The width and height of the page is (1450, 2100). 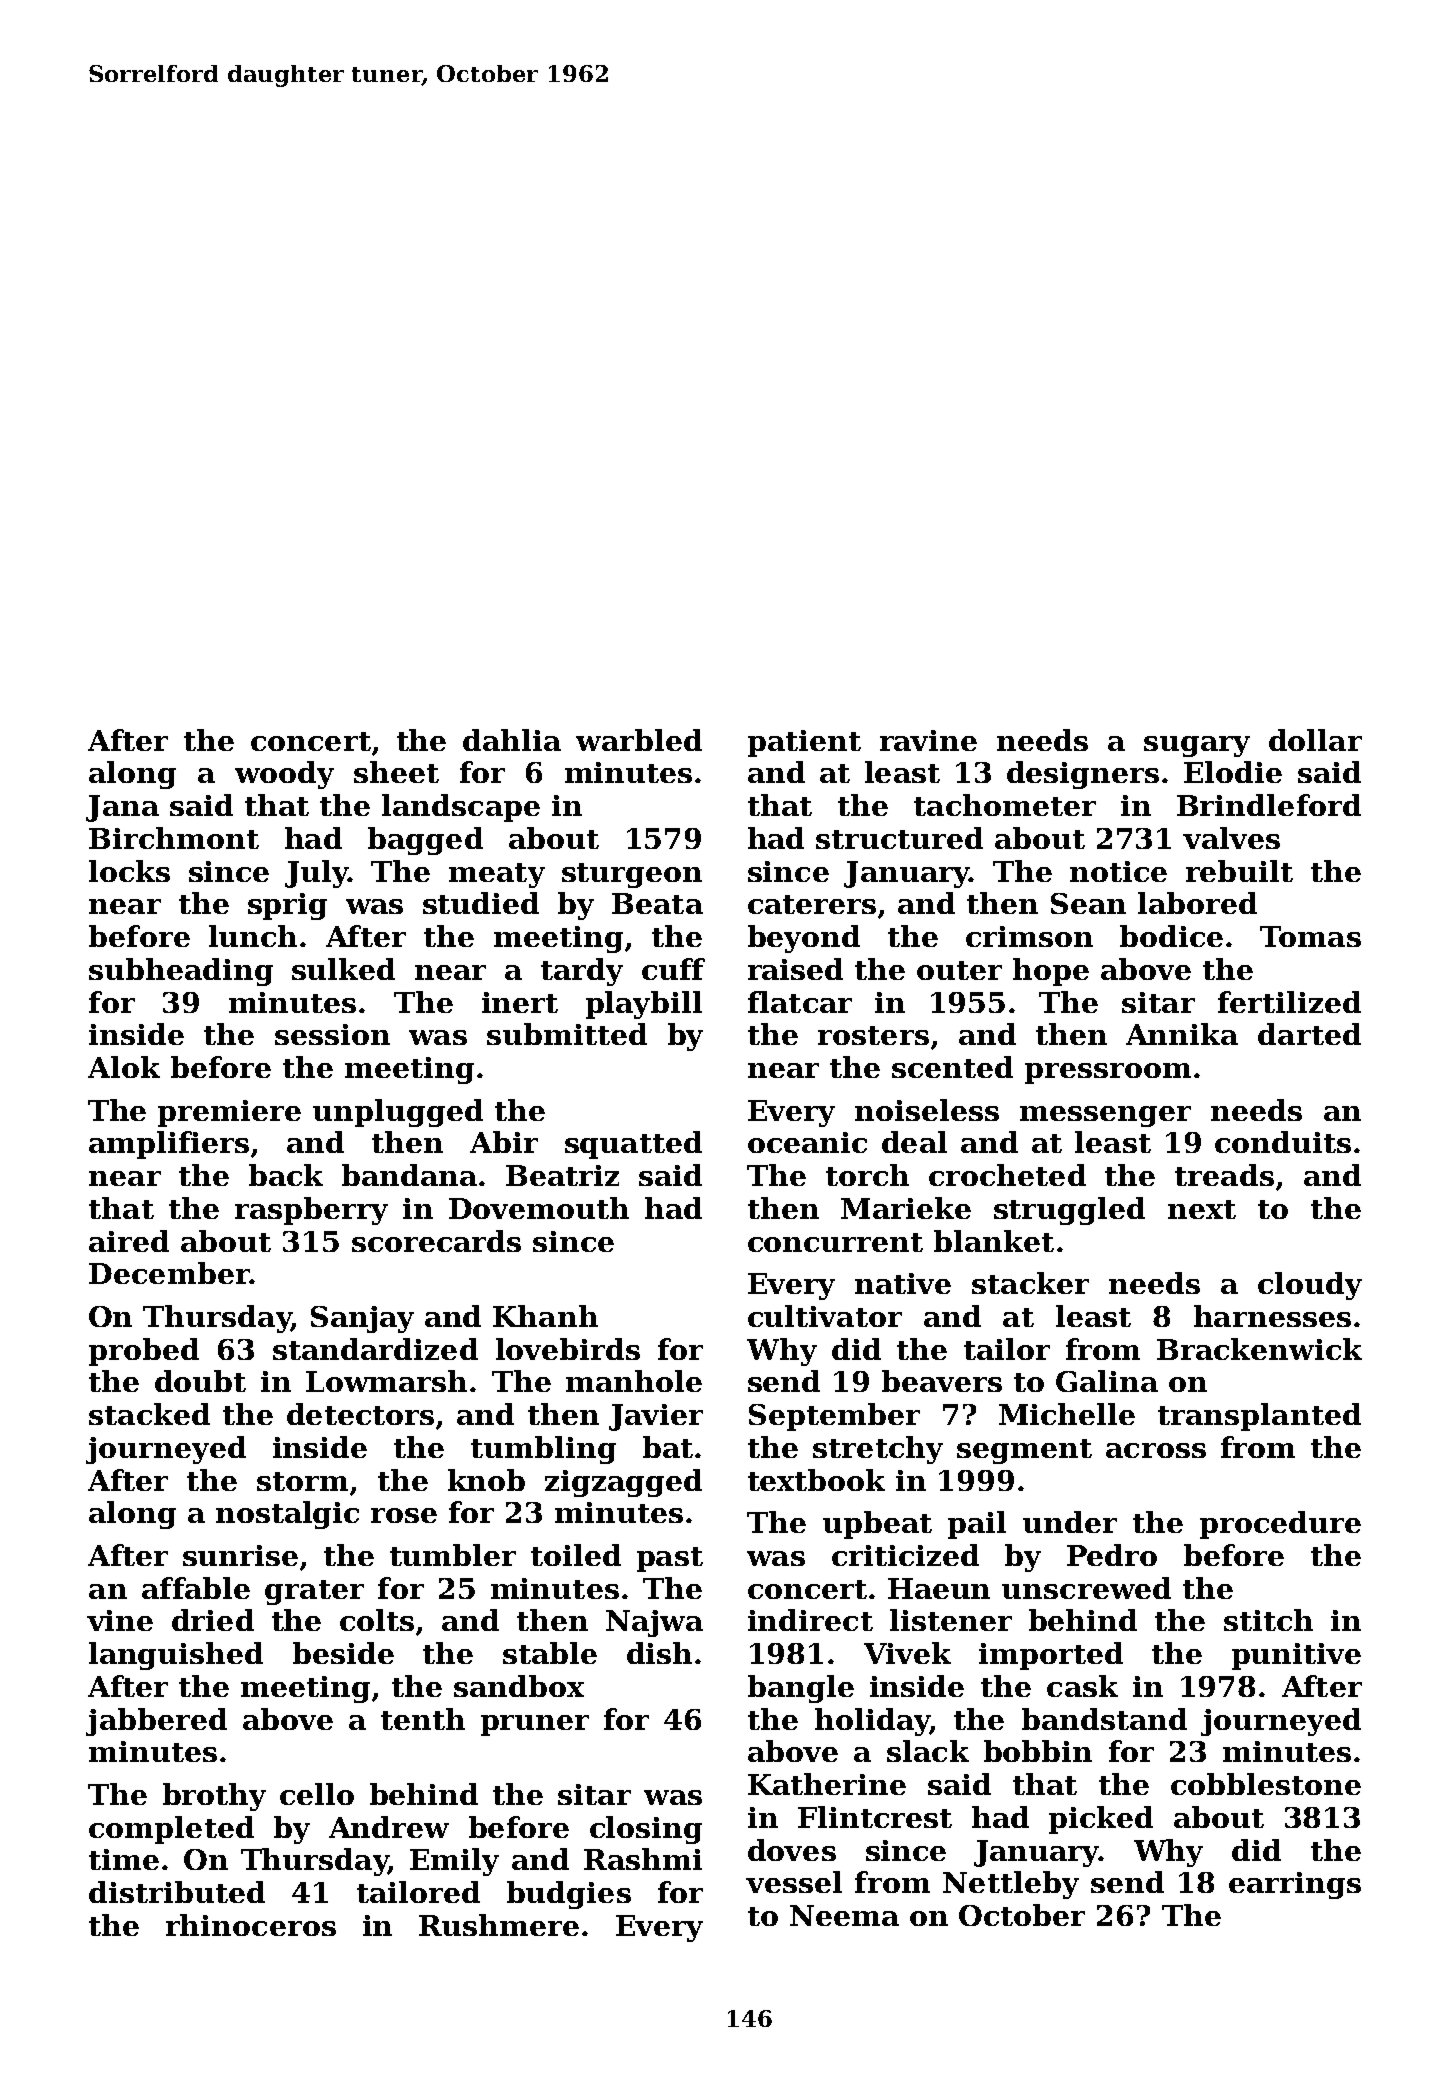 I want to click on cloudy, so click(x=1310, y=1286).
